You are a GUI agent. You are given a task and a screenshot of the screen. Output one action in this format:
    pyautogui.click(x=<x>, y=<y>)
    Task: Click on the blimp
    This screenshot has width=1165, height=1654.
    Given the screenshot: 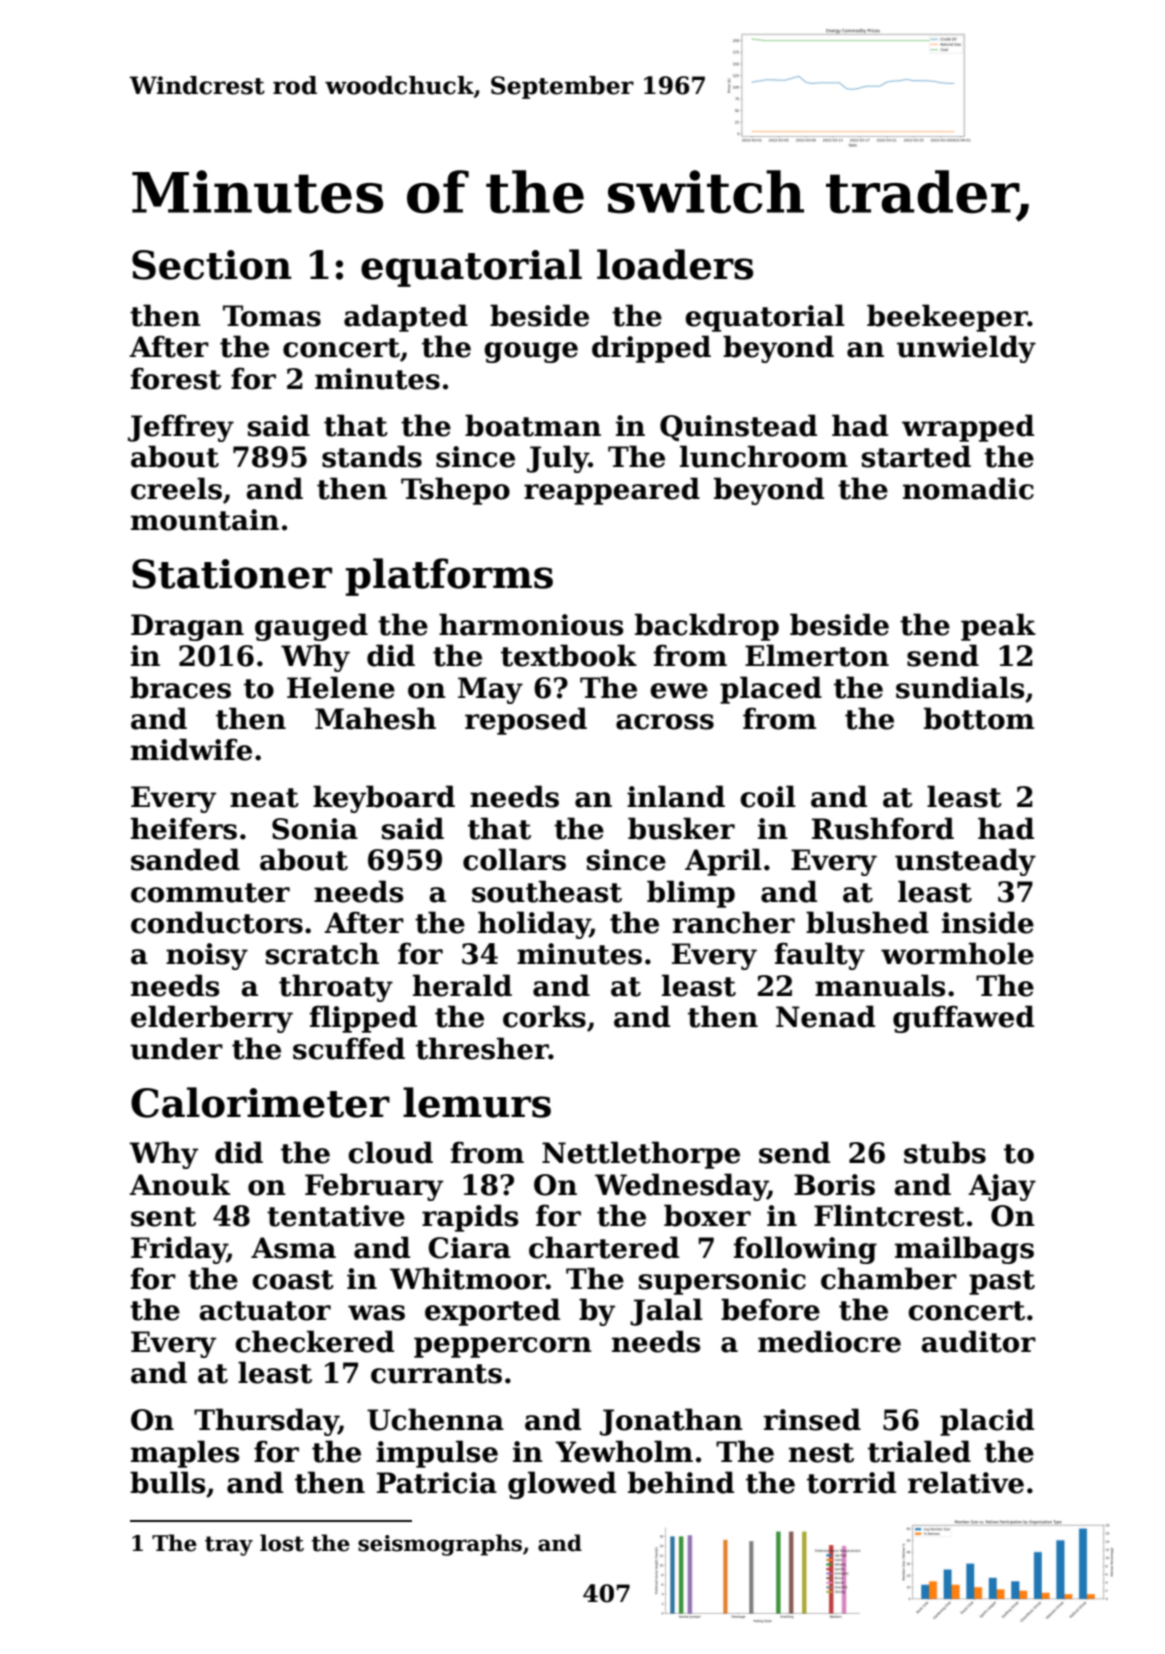 What is the action you would take?
    pyautogui.click(x=691, y=894)
